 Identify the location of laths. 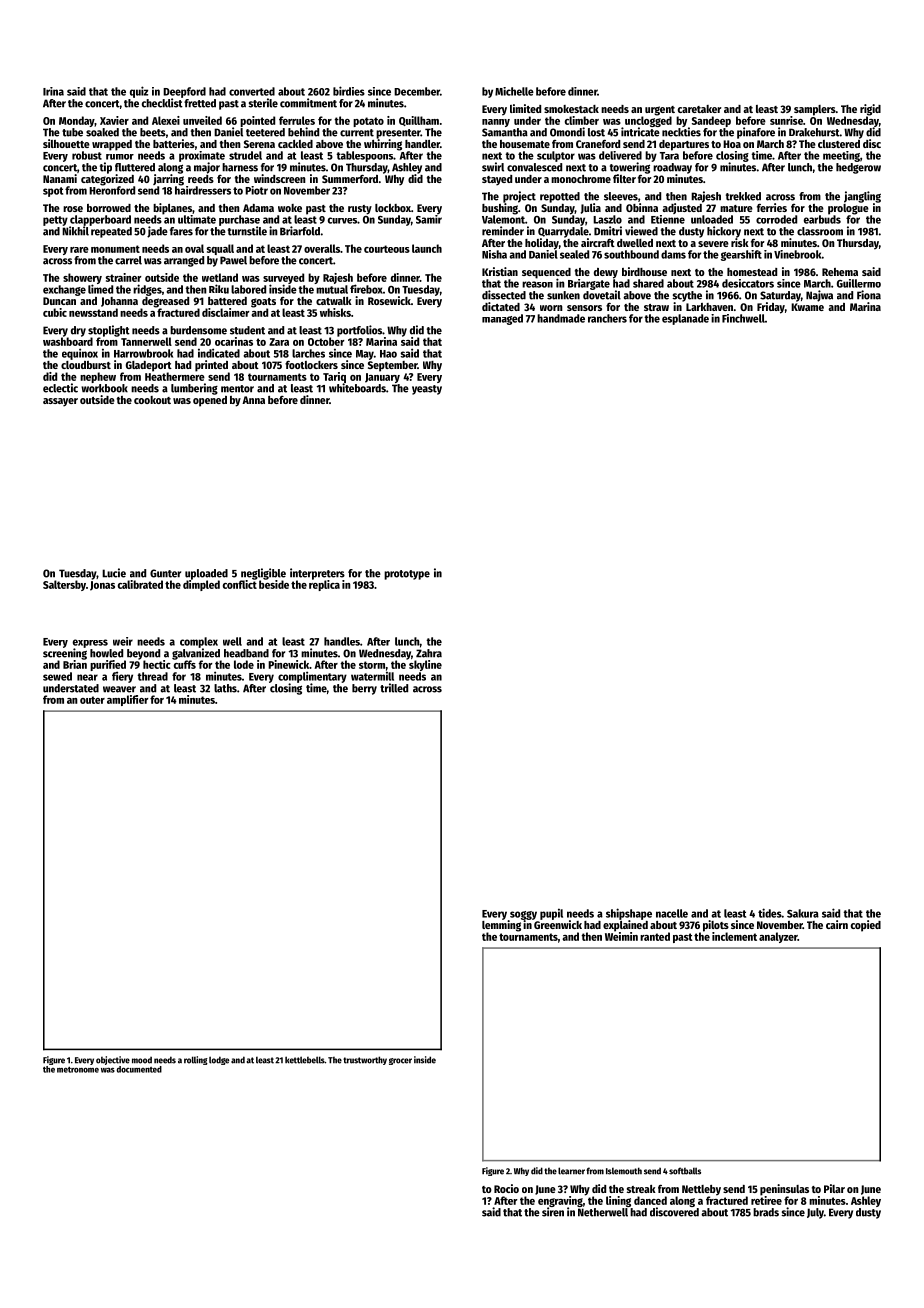
(225, 688).
